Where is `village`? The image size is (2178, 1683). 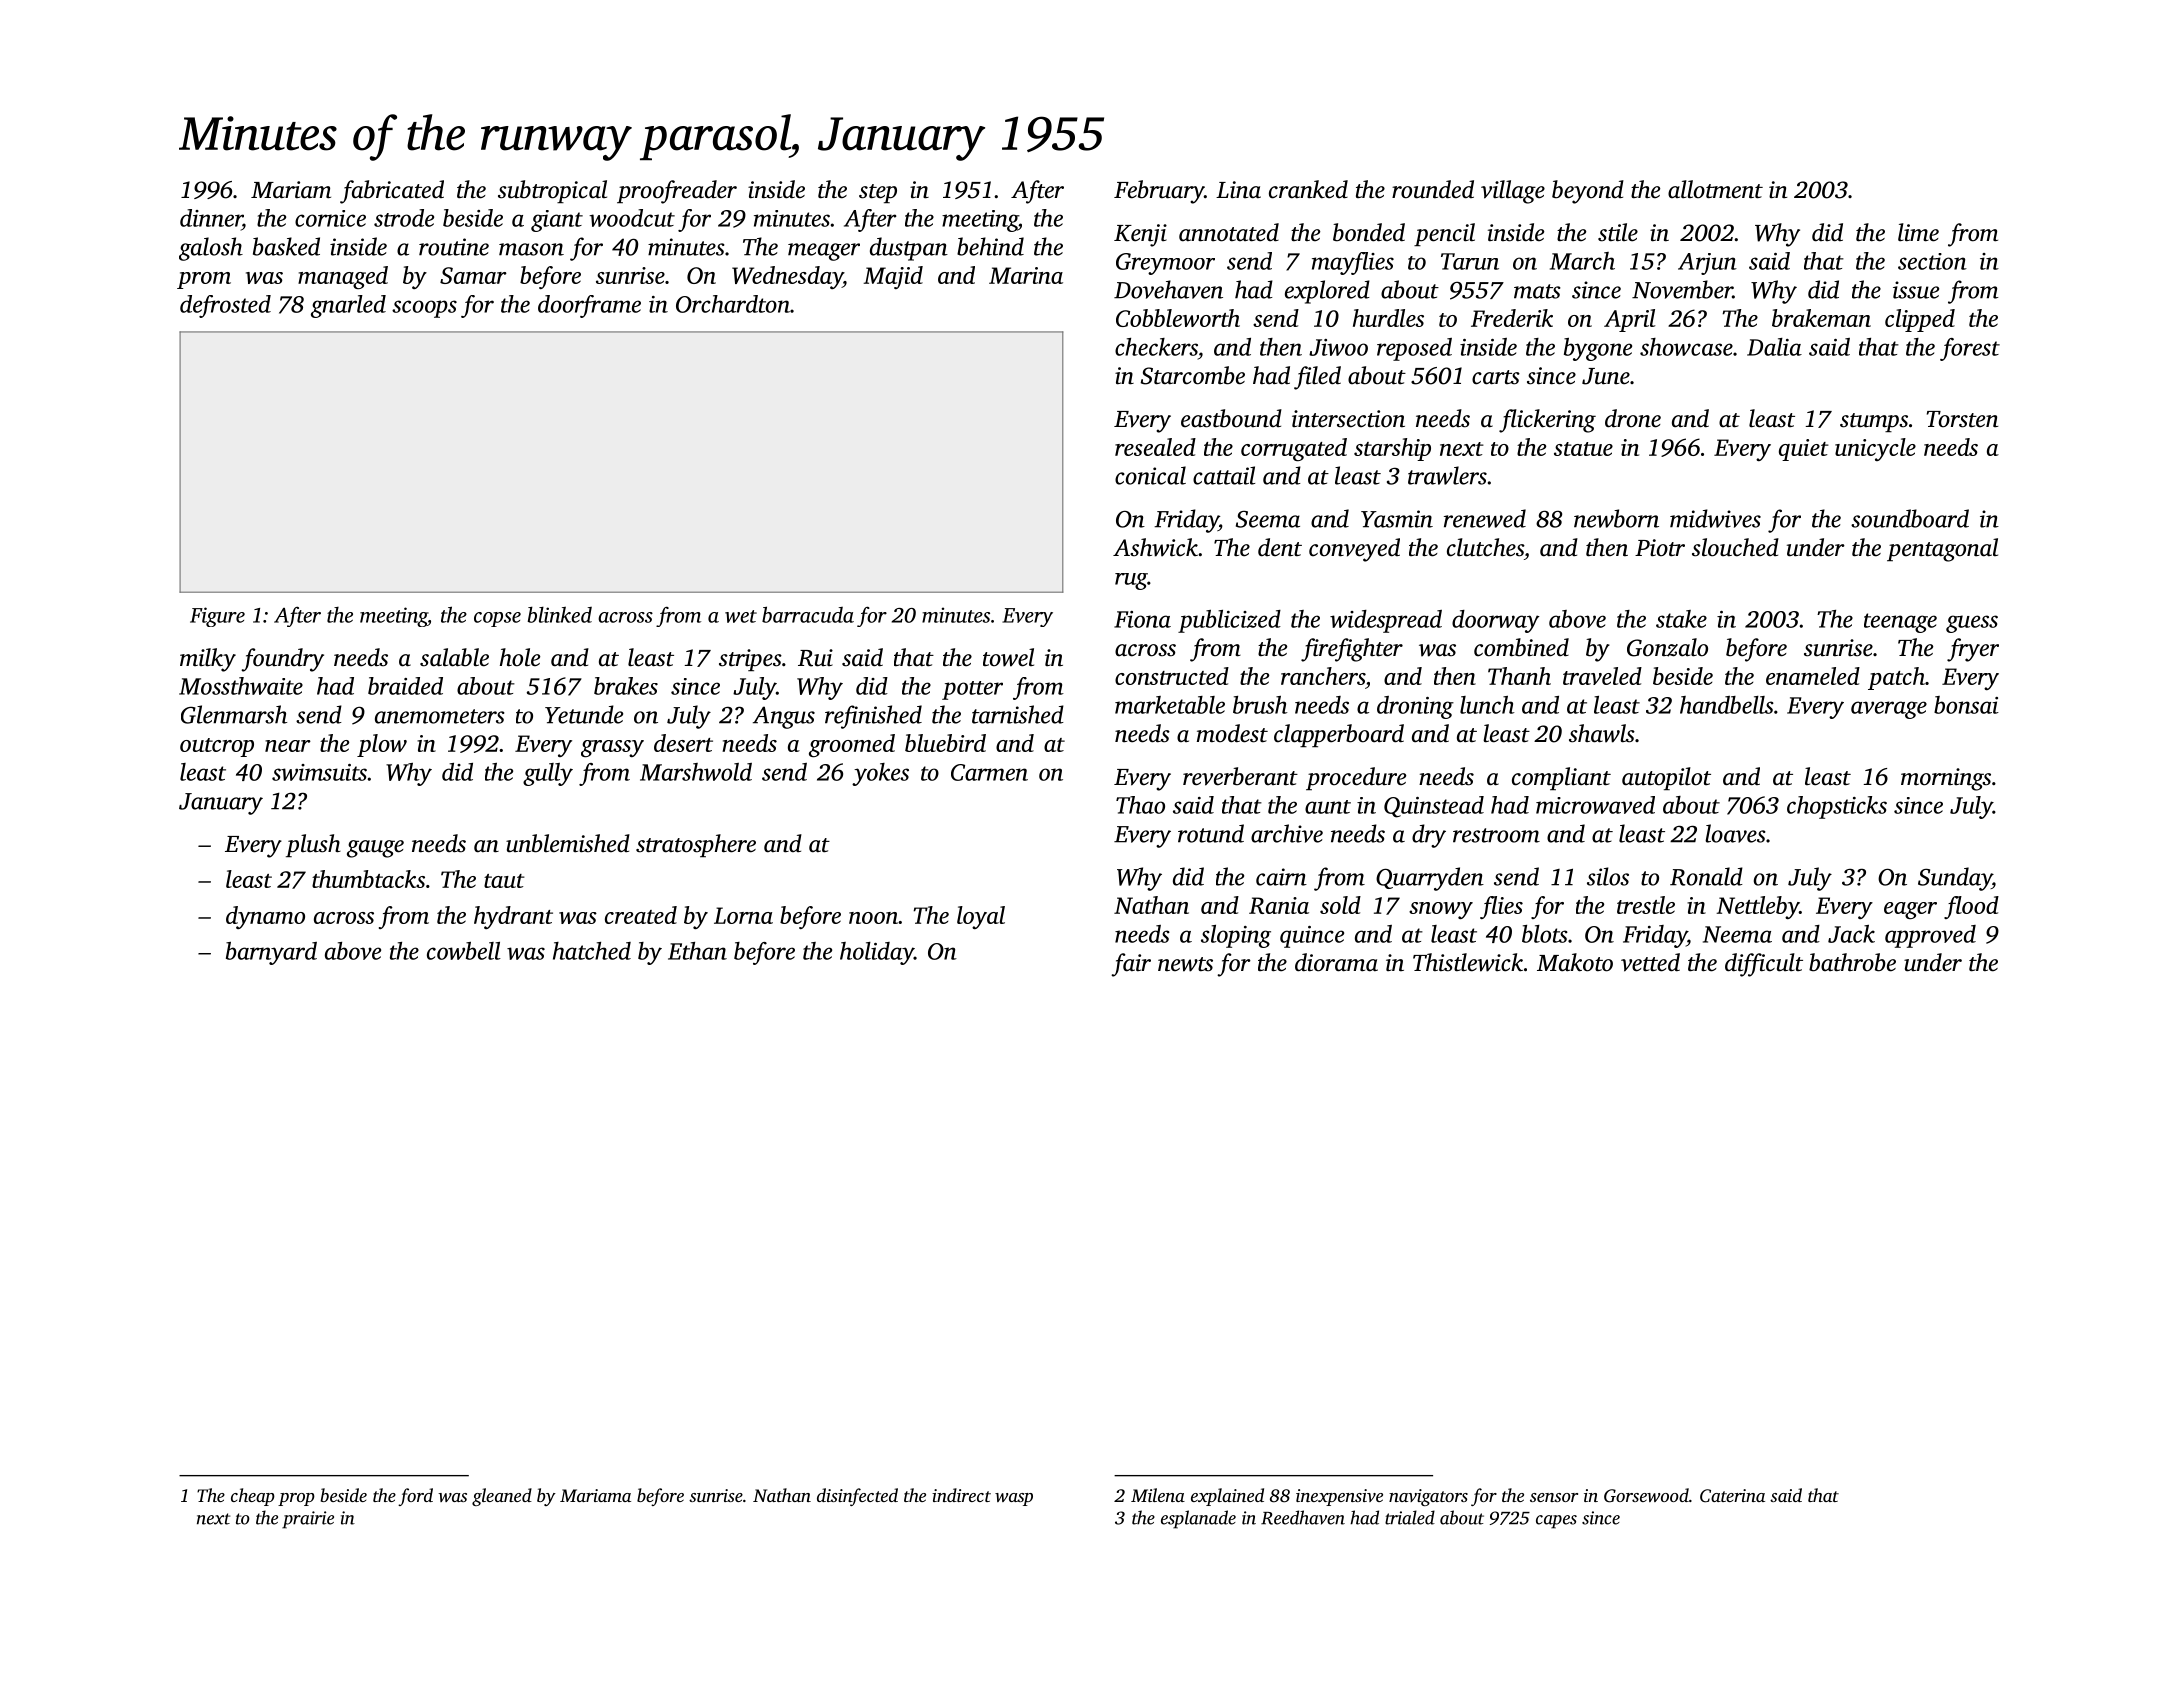 village is located at coordinates (1513, 192).
